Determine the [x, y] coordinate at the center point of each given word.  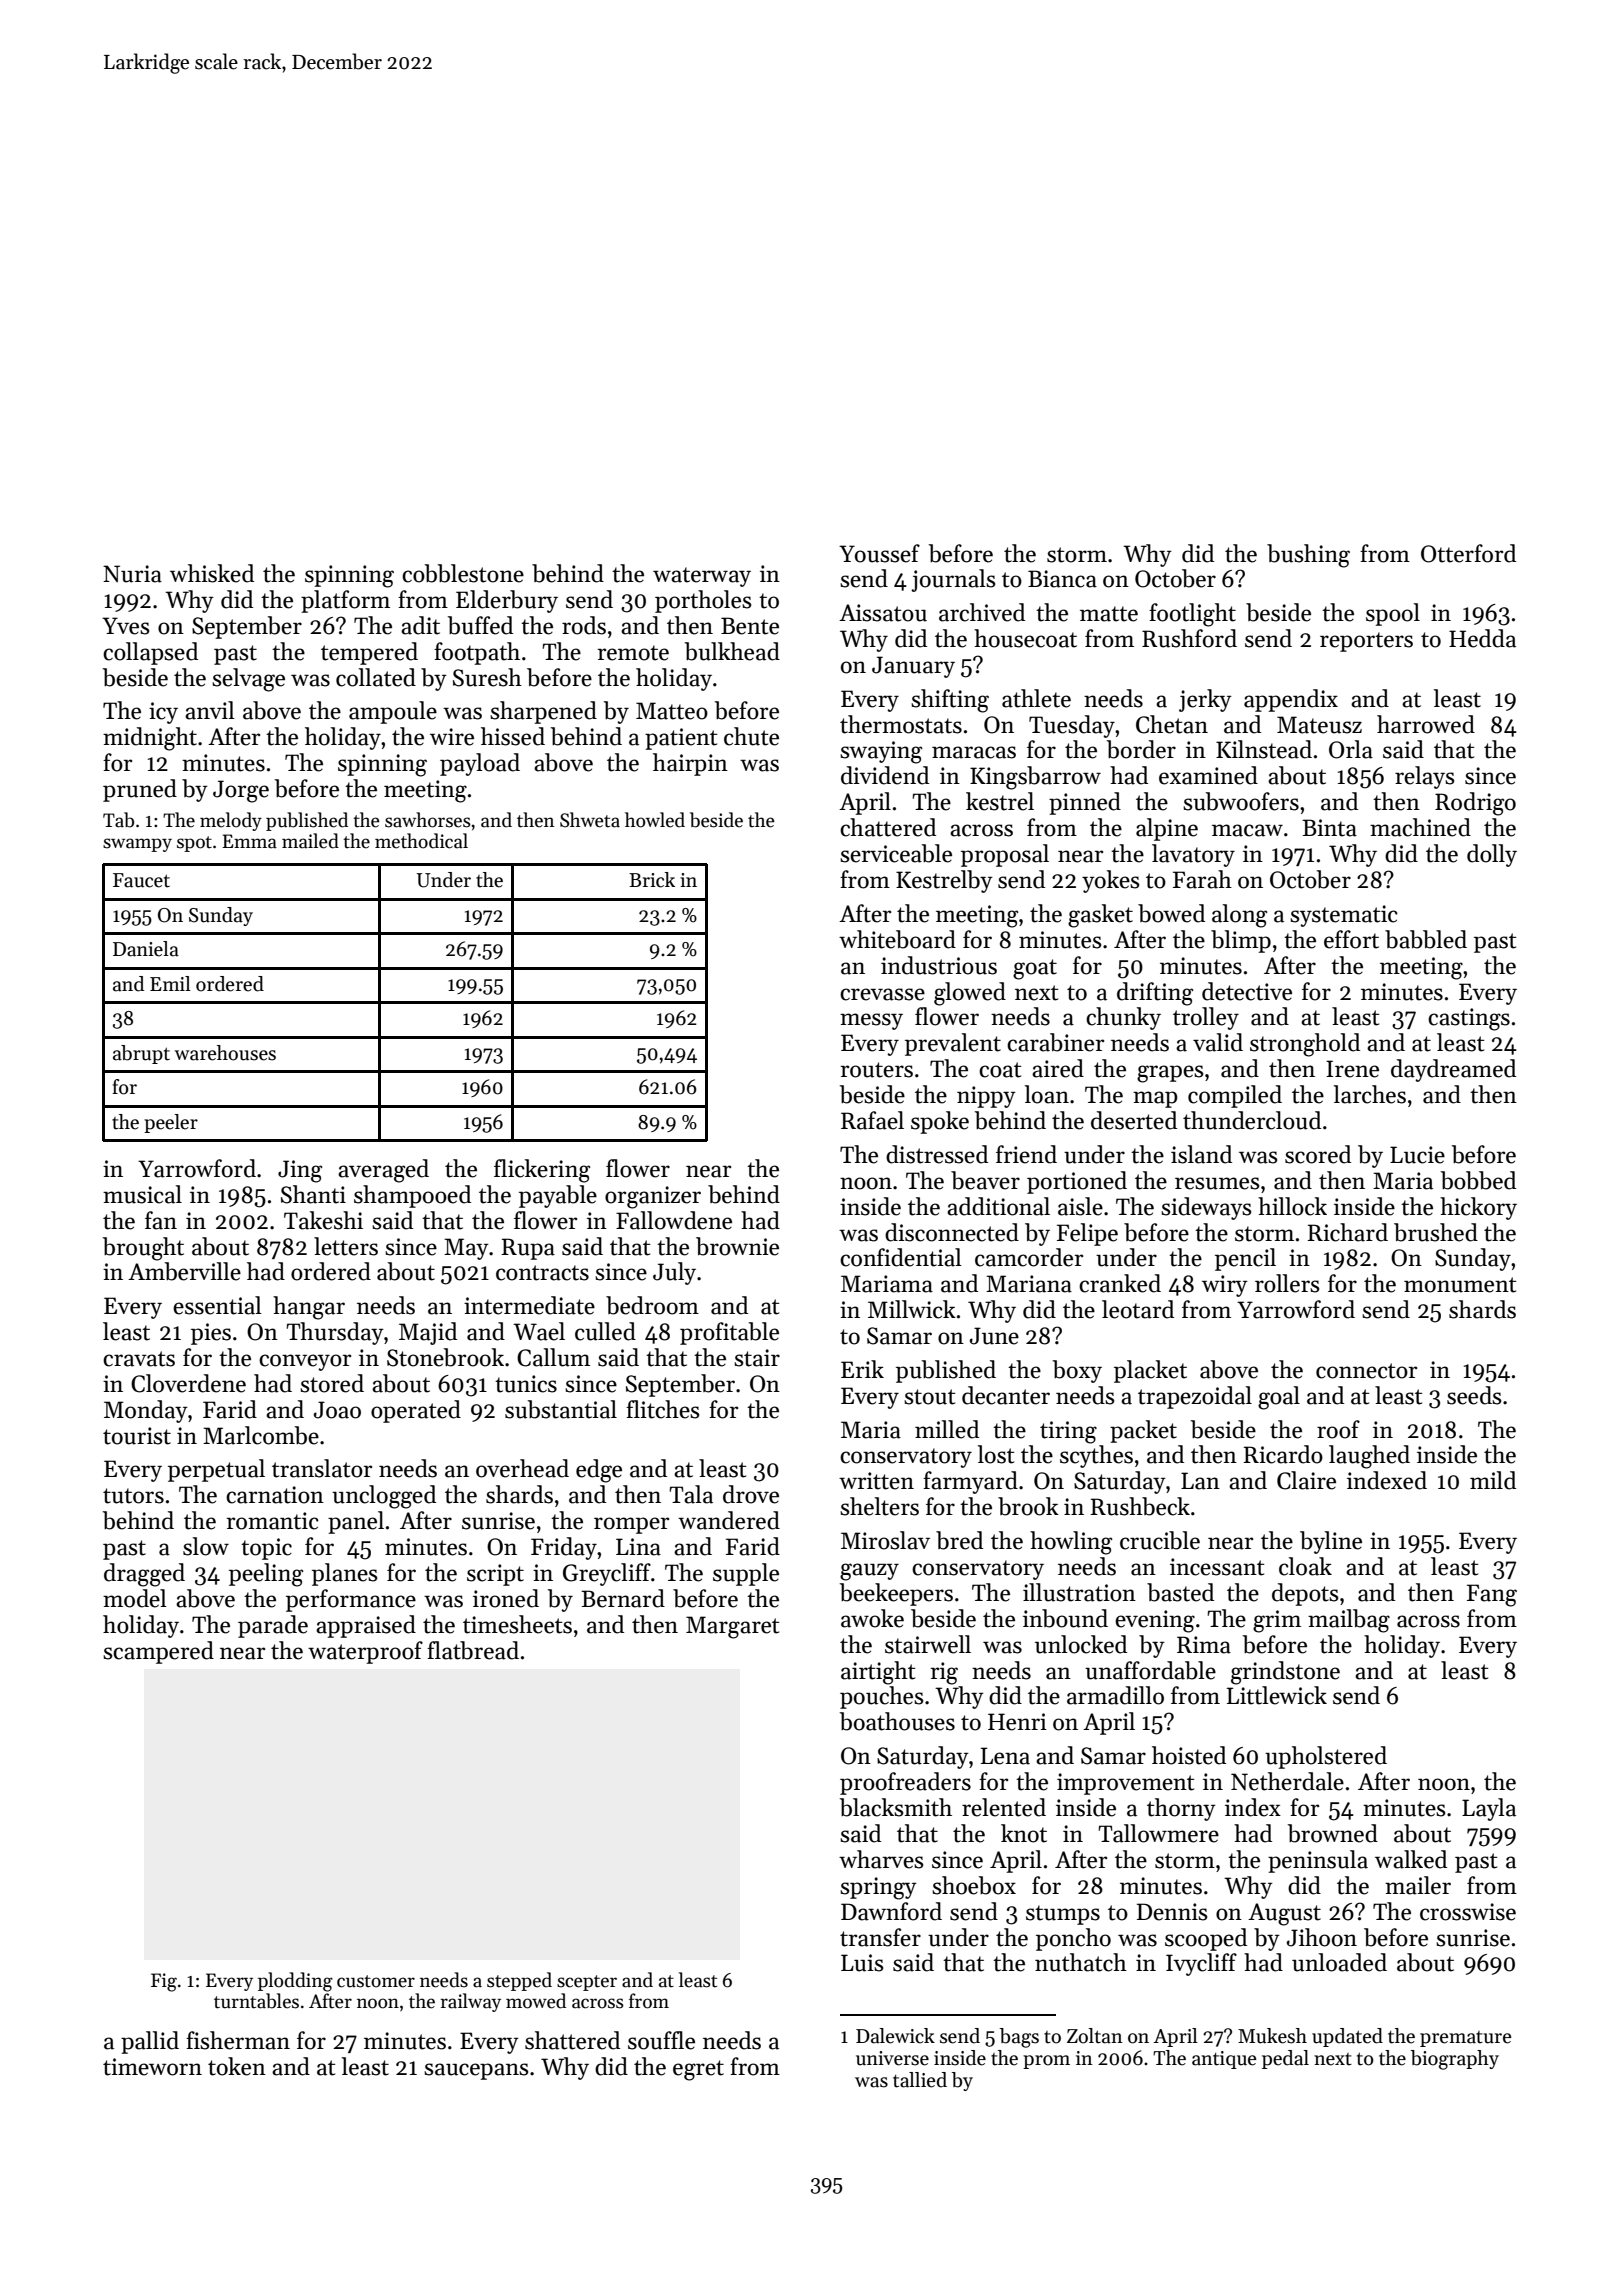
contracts [542, 1273]
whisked [212, 573]
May [466, 1249]
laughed [1369, 1457]
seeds [1474, 1395]
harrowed [1426, 724]
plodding [295, 1982]
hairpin [690, 764]
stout [930, 1397]
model [135, 1598]
